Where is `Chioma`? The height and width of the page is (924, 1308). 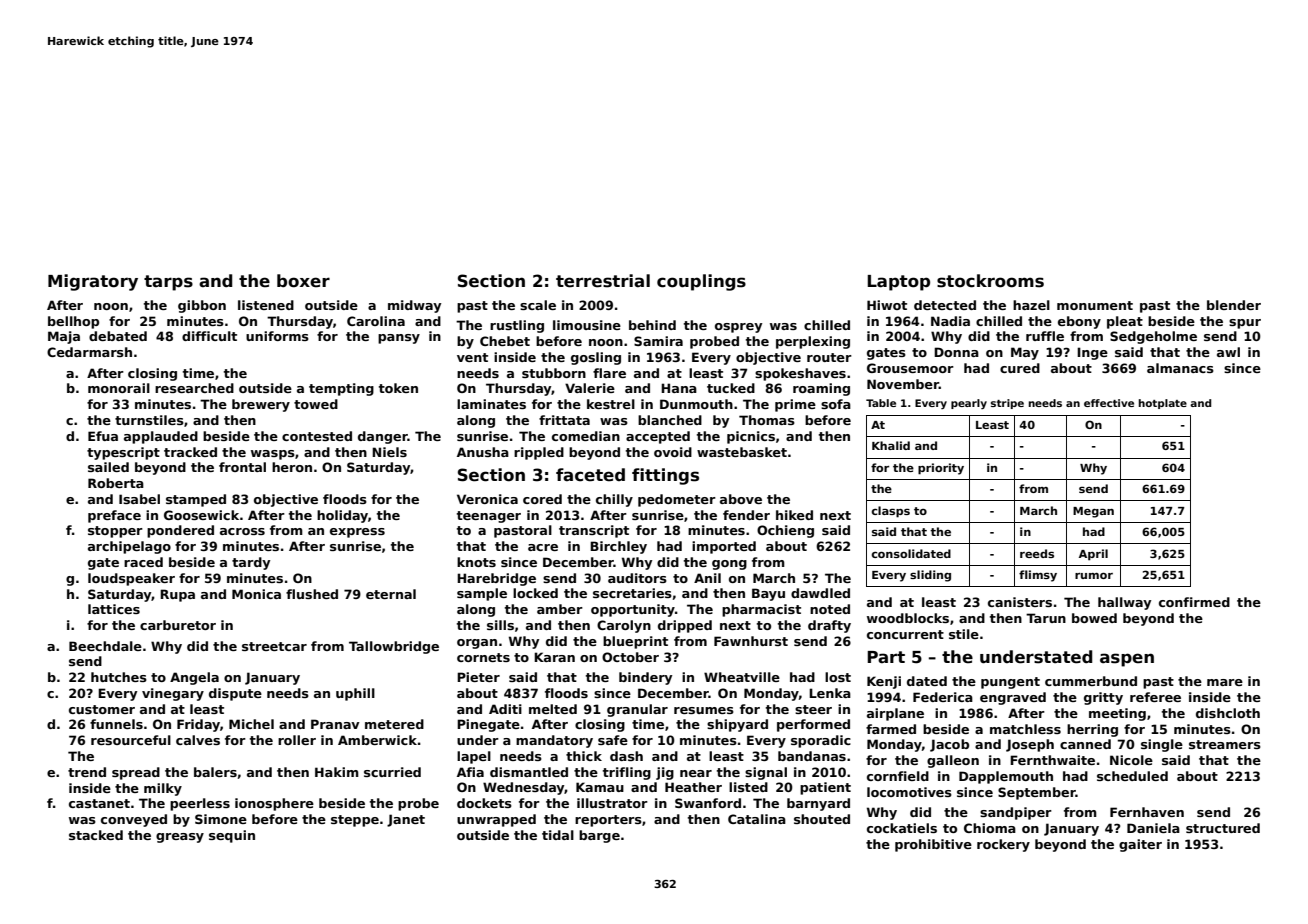
Chioma is located at coordinates (990, 828).
